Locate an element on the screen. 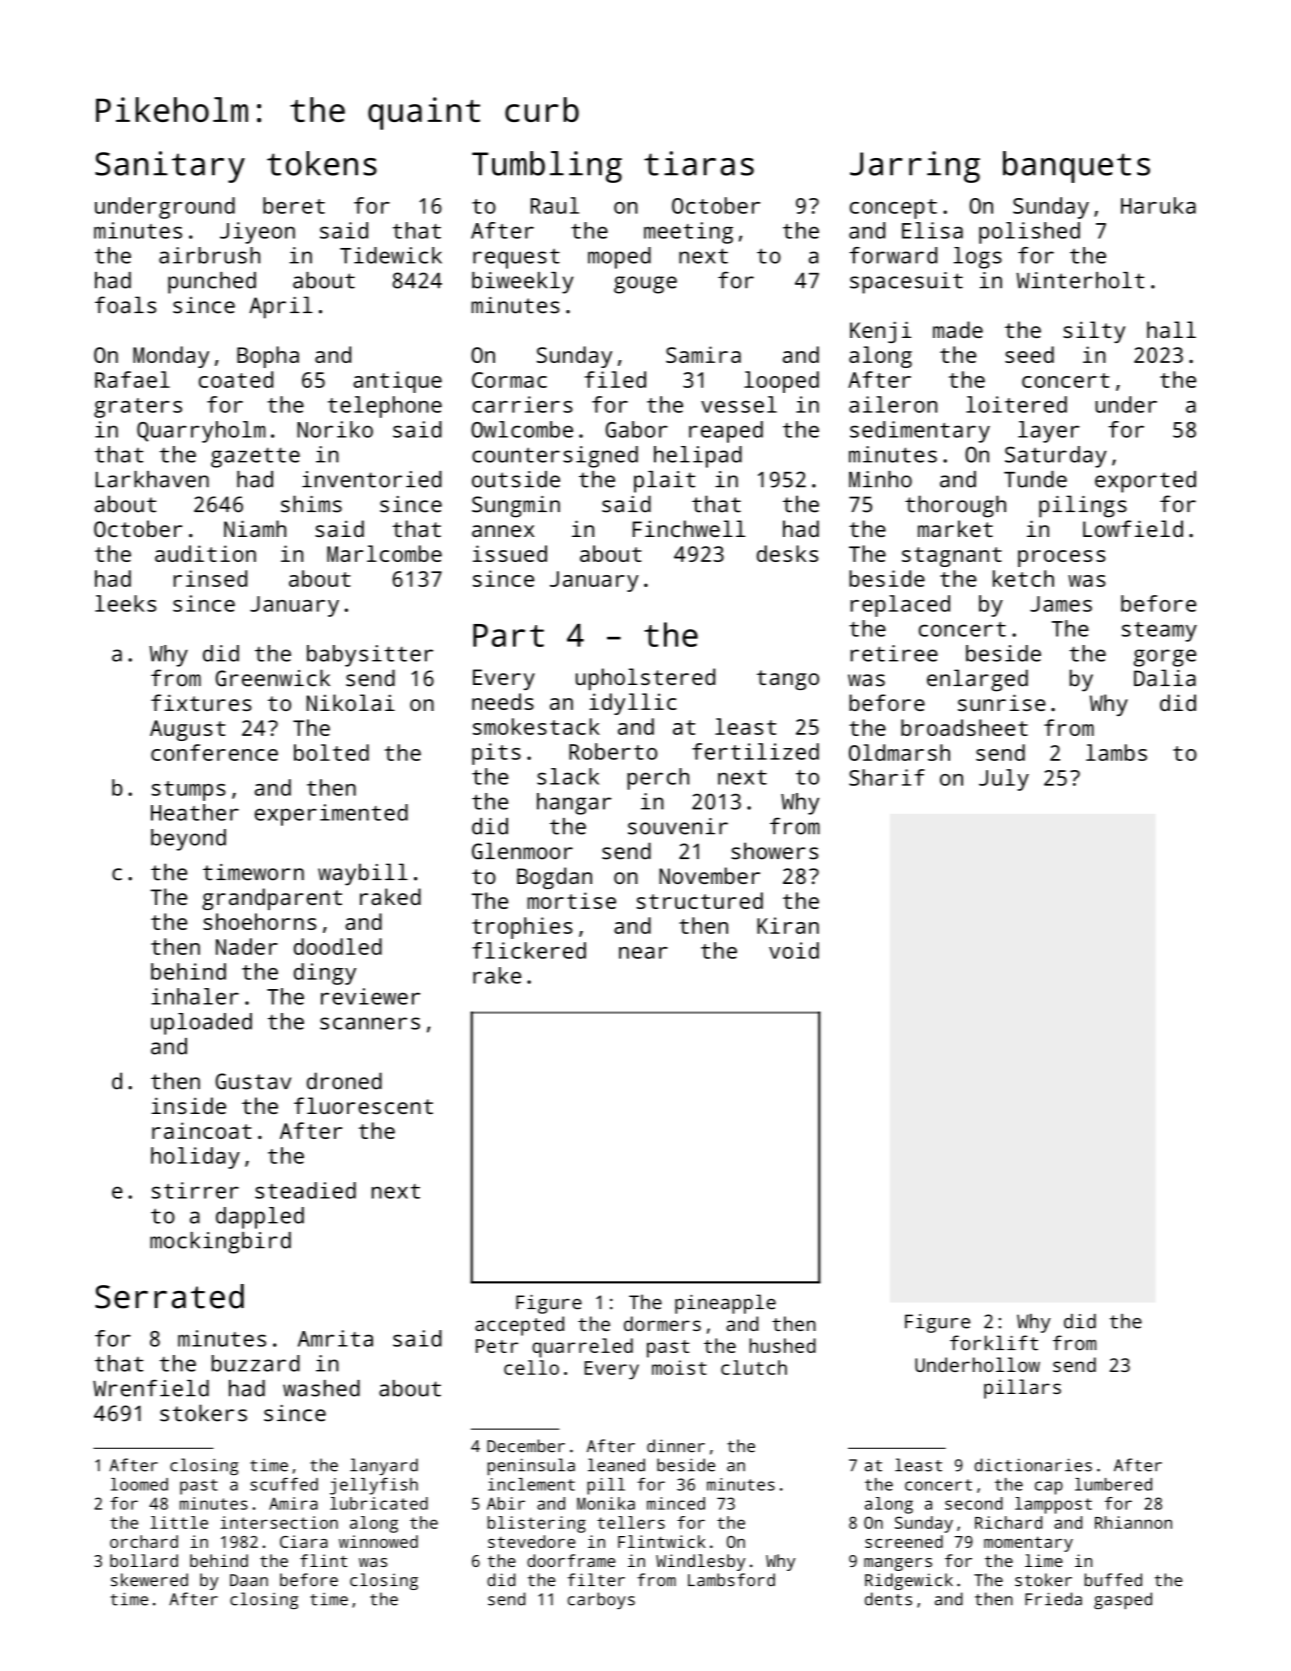 Image resolution: width=1291 pixels, height=1671 pixels. airbrush is located at coordinates (209, 255).
